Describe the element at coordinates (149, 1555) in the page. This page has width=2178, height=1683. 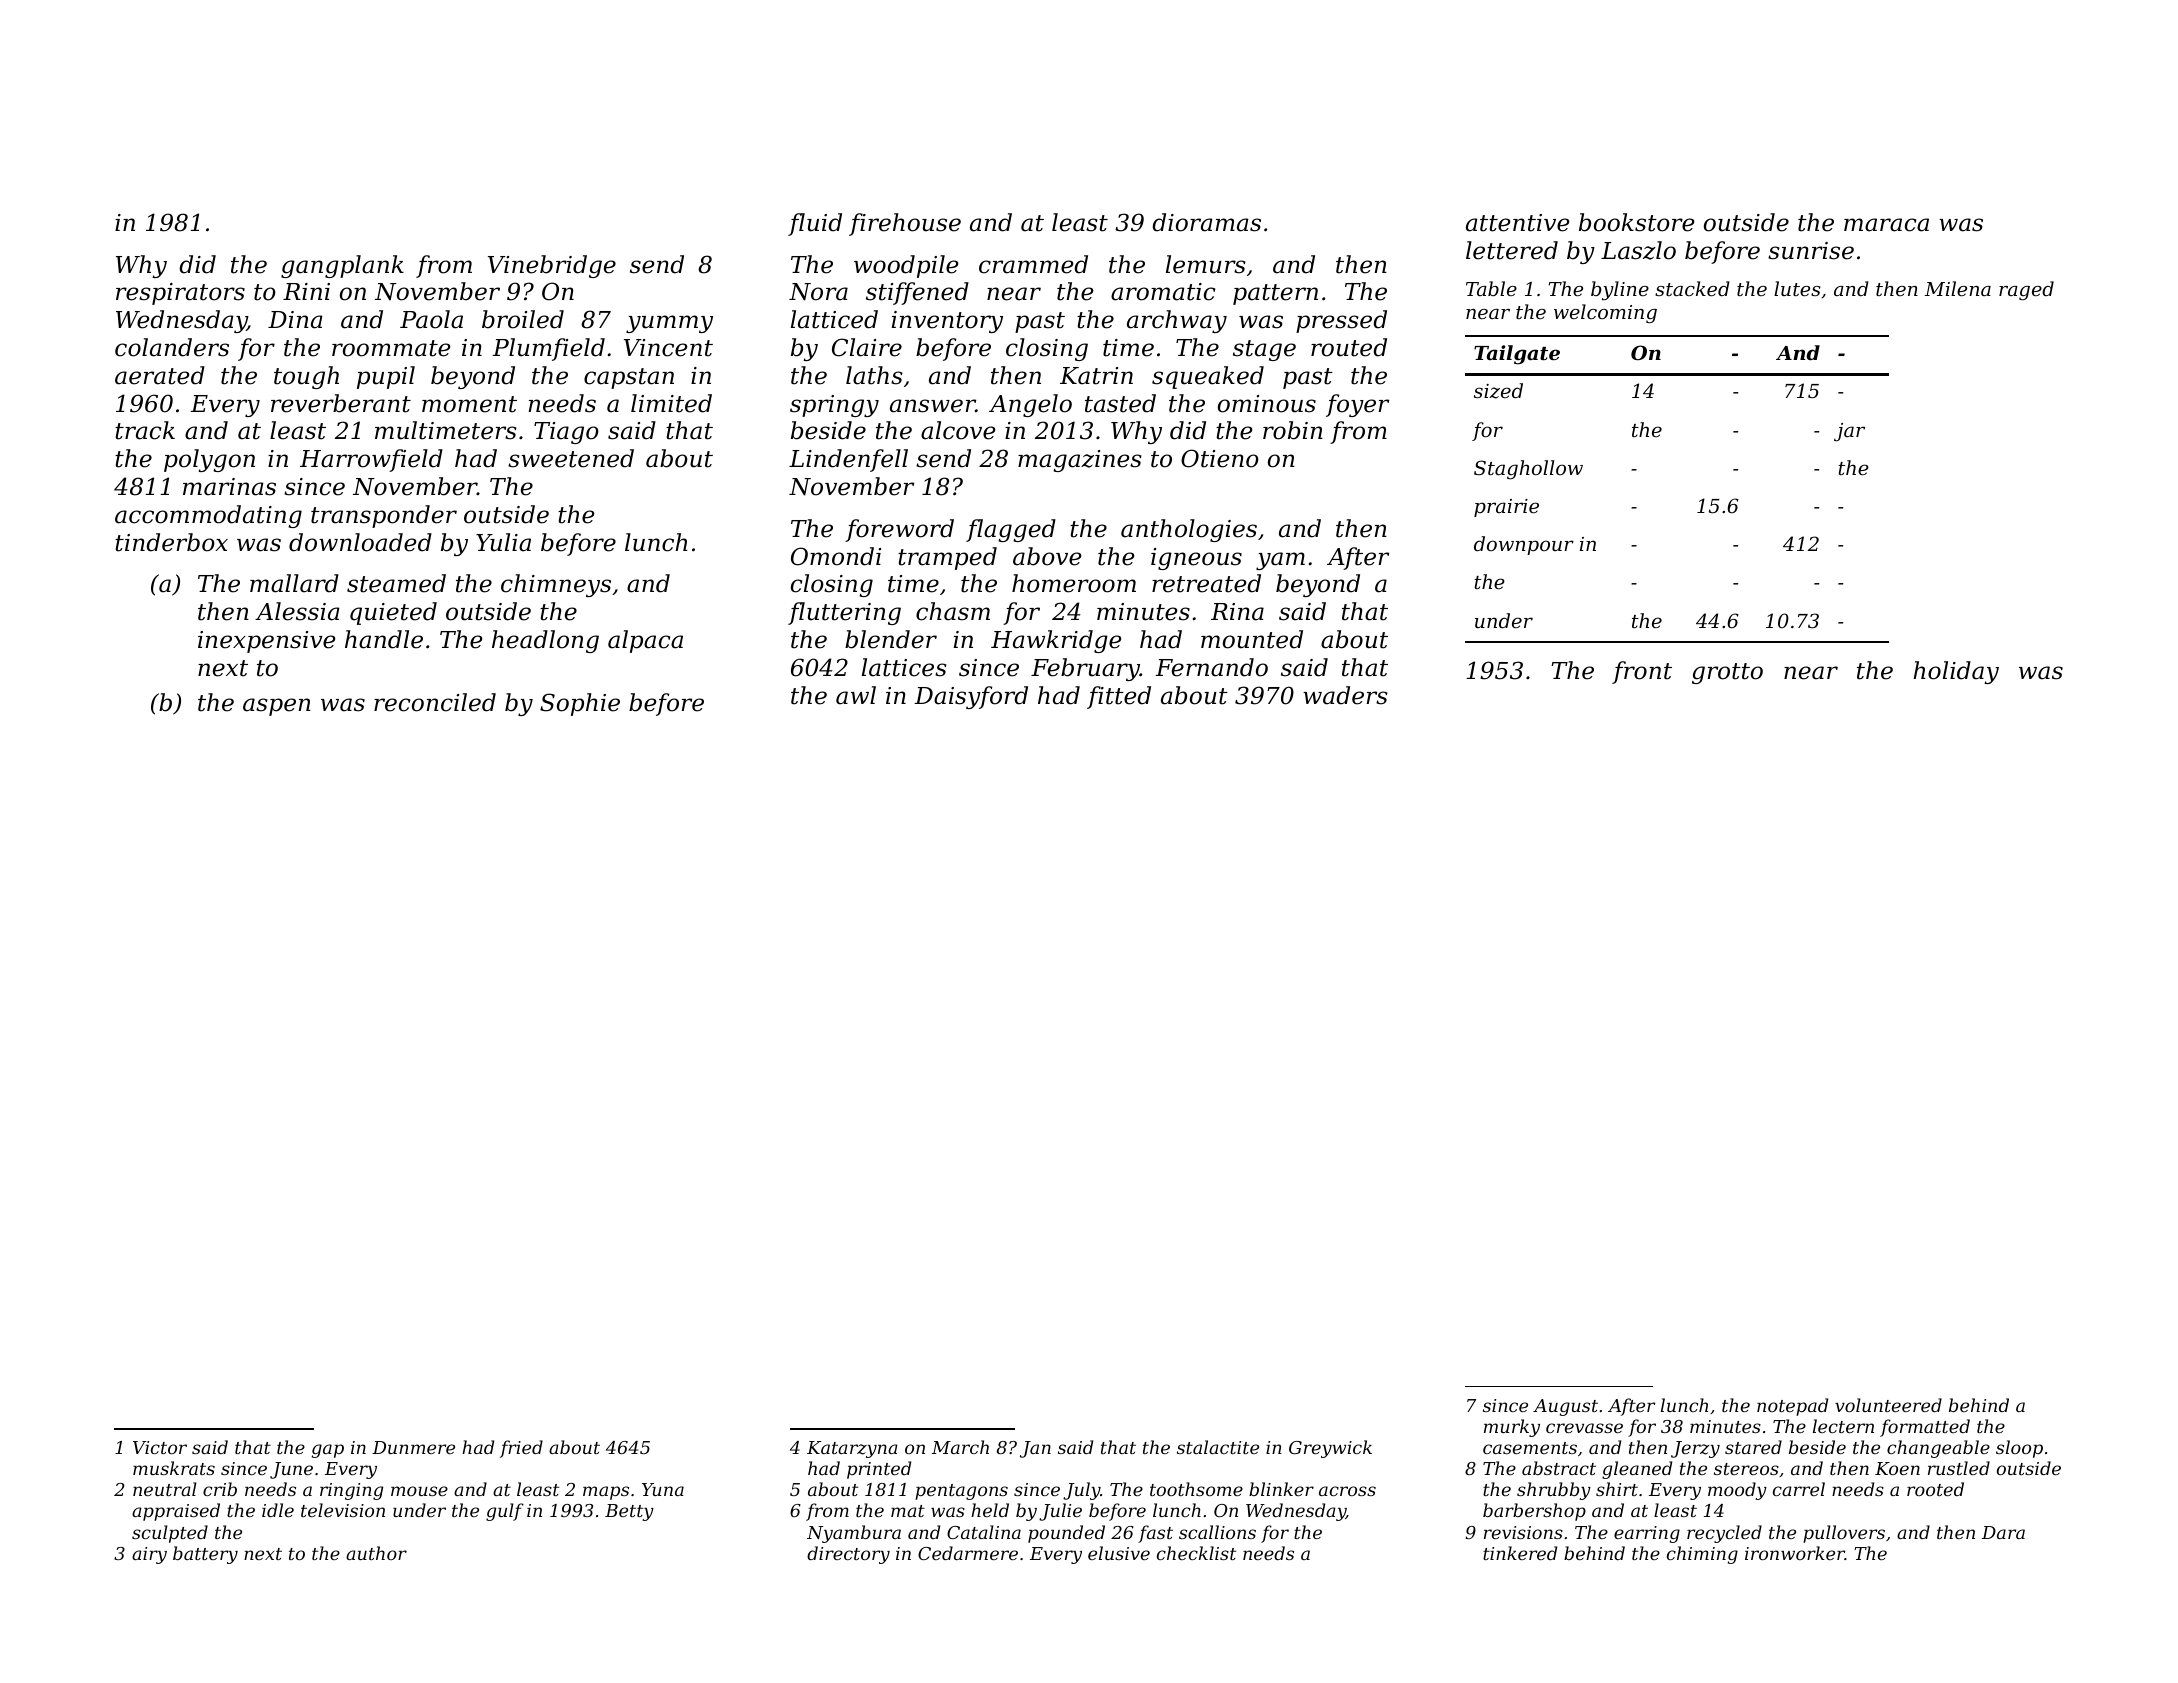
I see `airy` at that location.
